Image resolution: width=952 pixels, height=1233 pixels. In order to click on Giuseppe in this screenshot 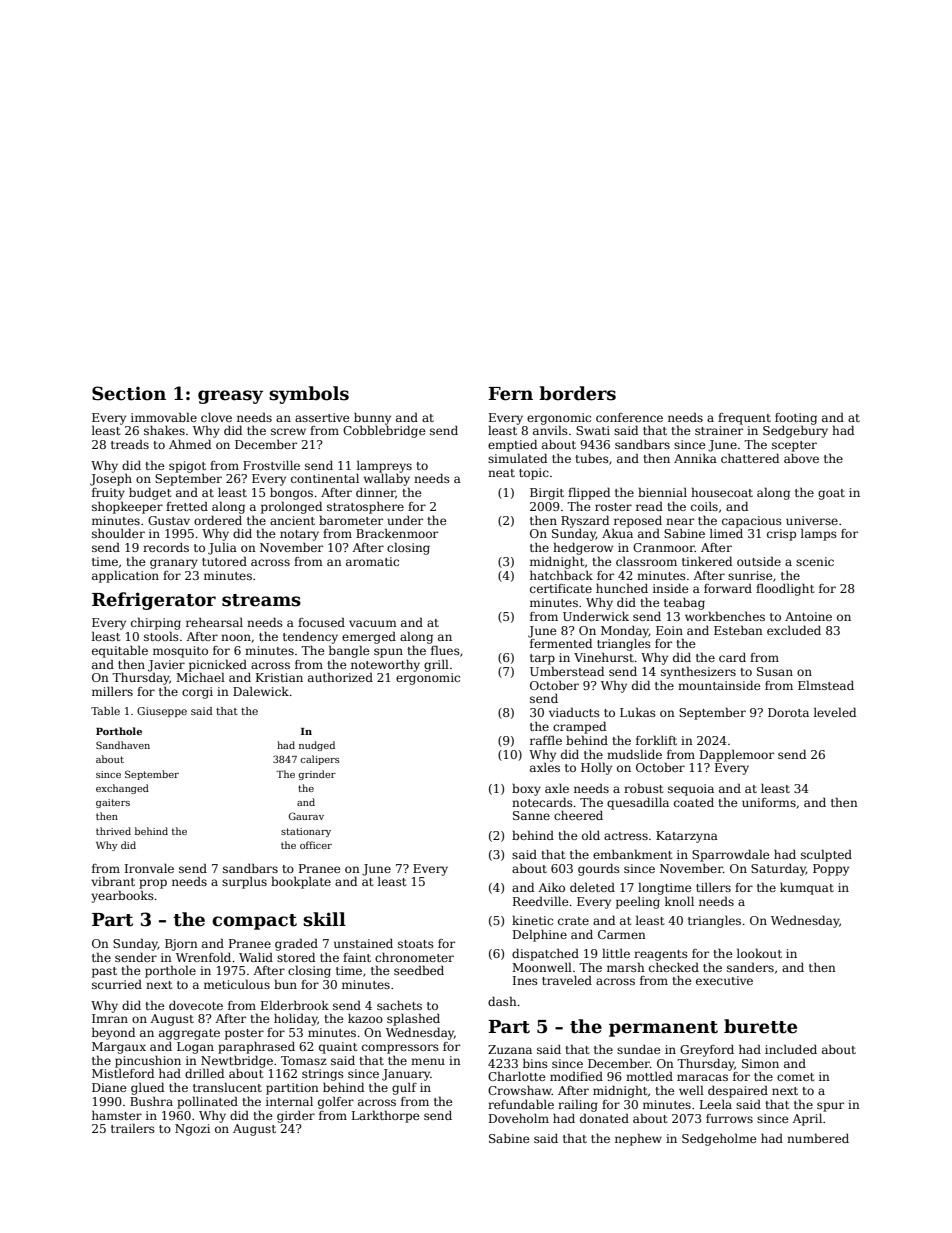, I will do `click(162, 712)`.
